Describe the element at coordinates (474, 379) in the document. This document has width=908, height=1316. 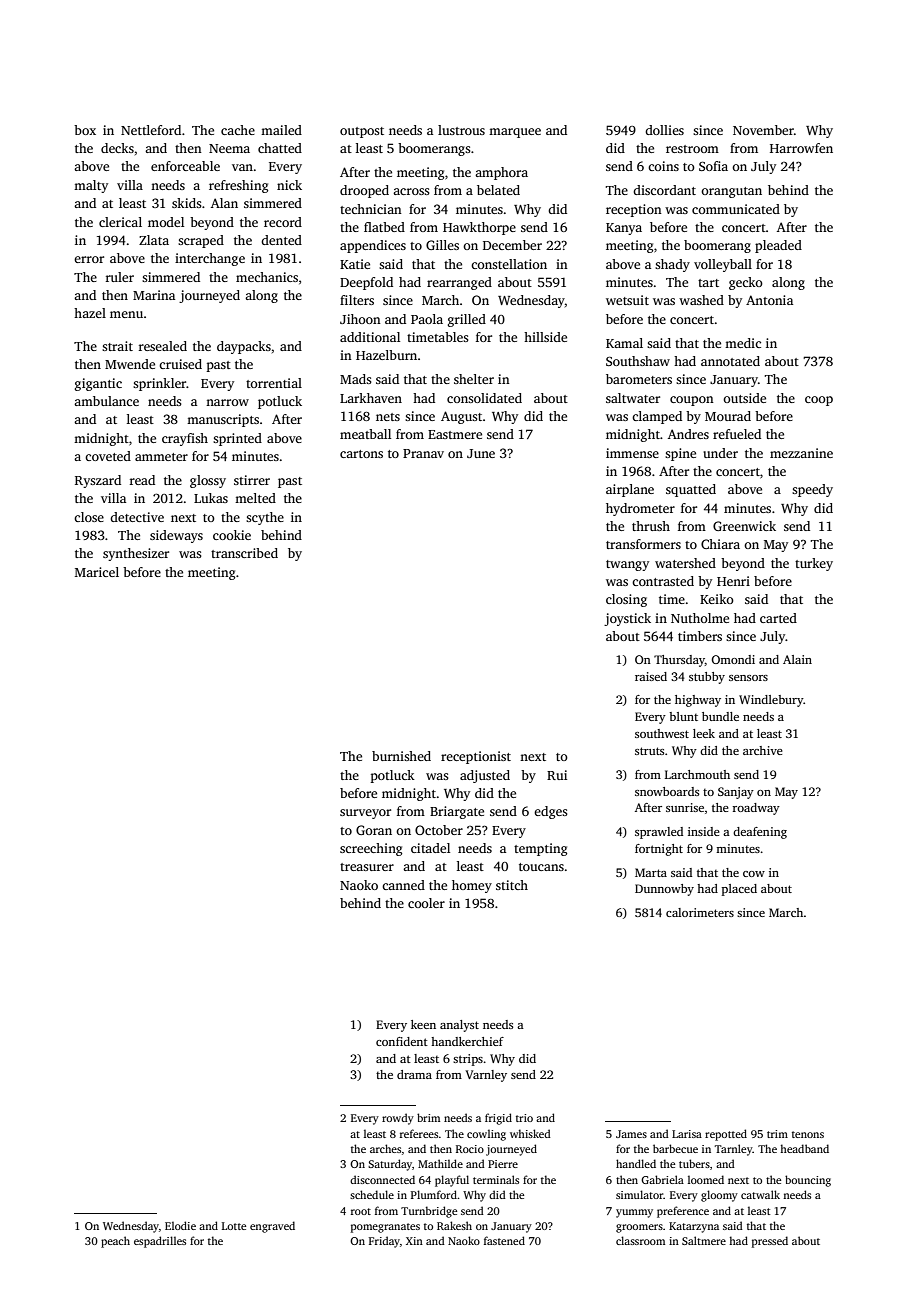
I see `shelter` at that location.
